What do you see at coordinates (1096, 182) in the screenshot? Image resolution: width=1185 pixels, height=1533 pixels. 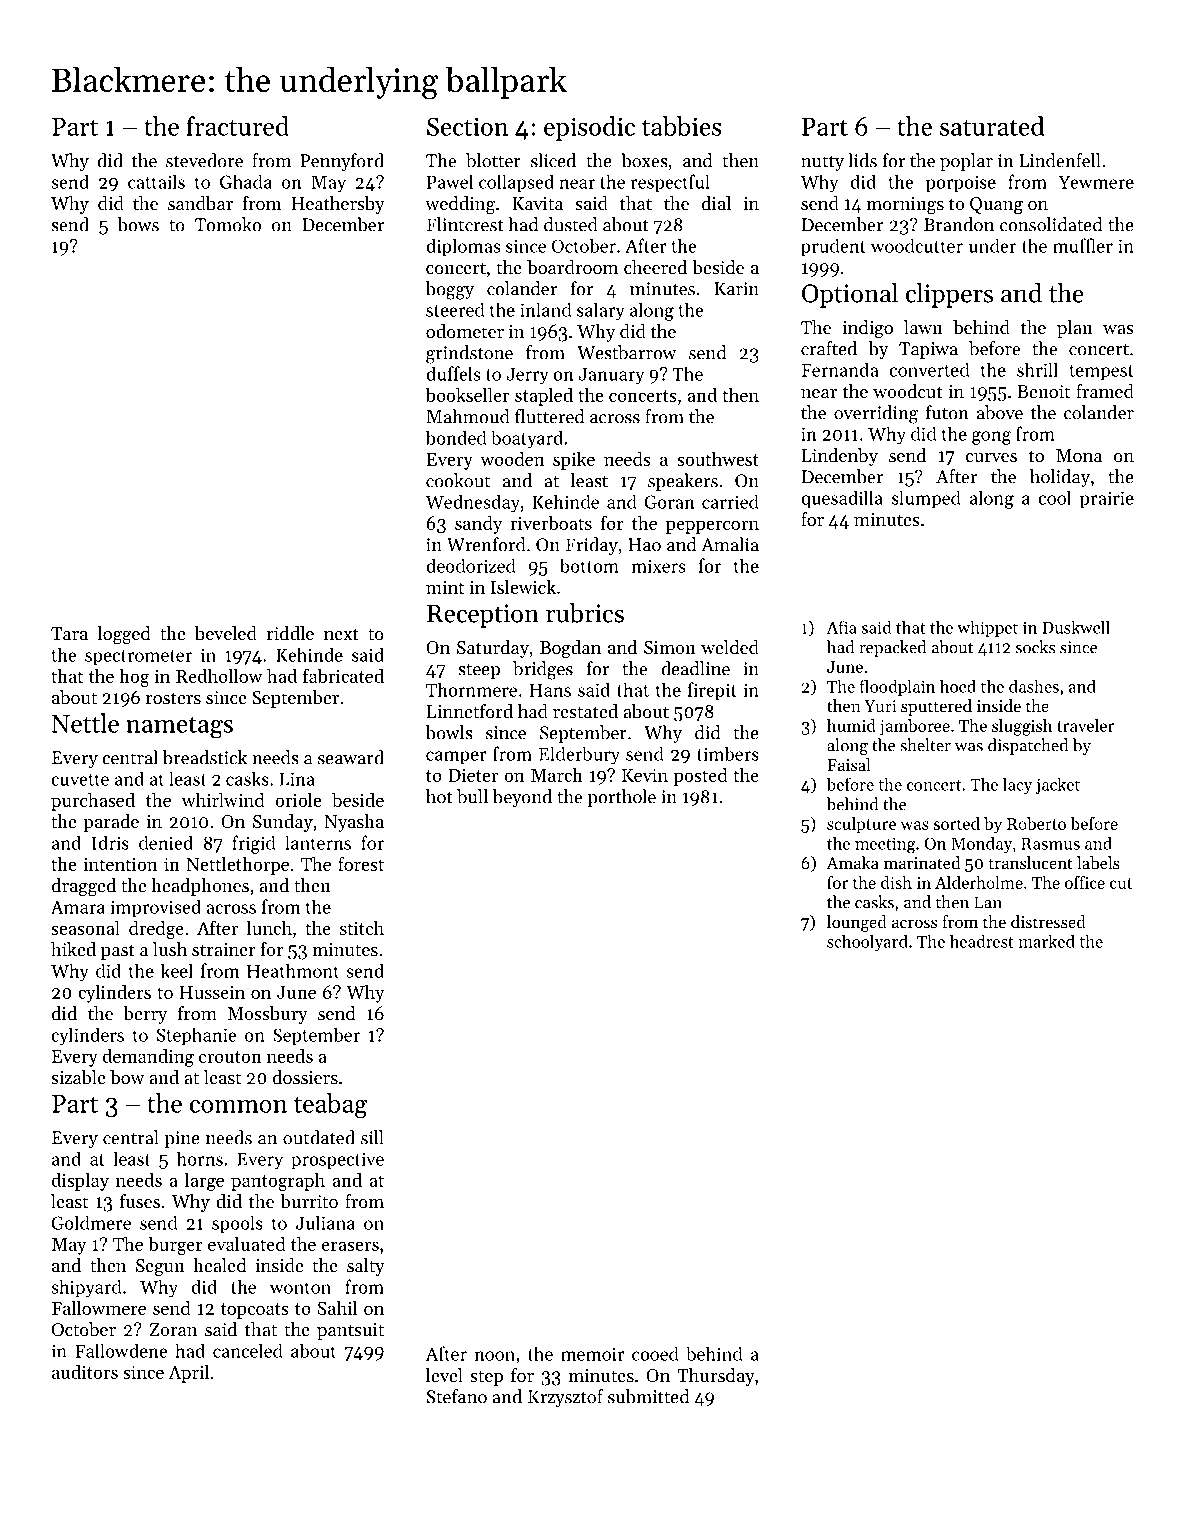 I see `Yewmere` at bounding box center [1096, 182].
